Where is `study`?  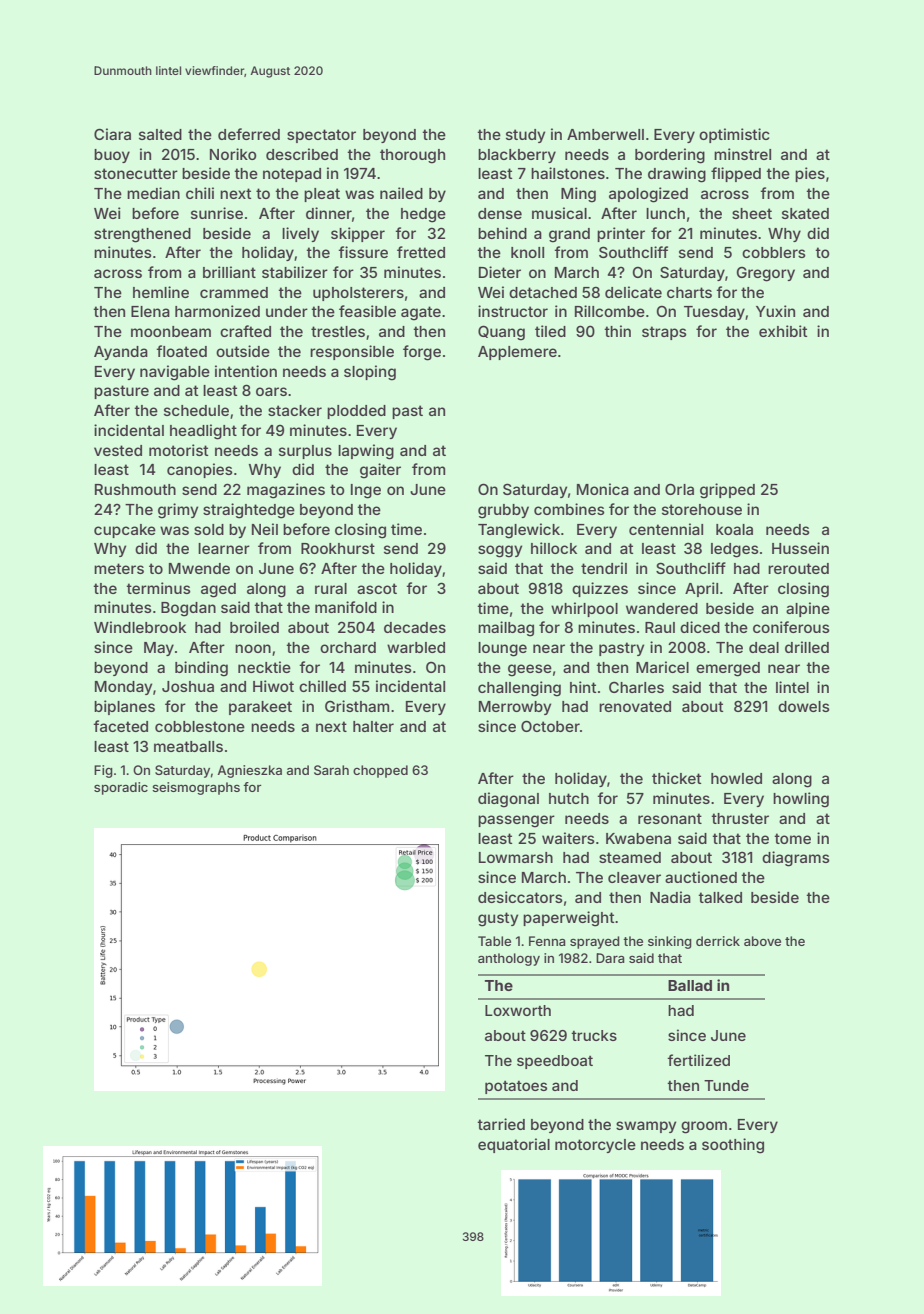 study is located at coordinates (525, 136).
